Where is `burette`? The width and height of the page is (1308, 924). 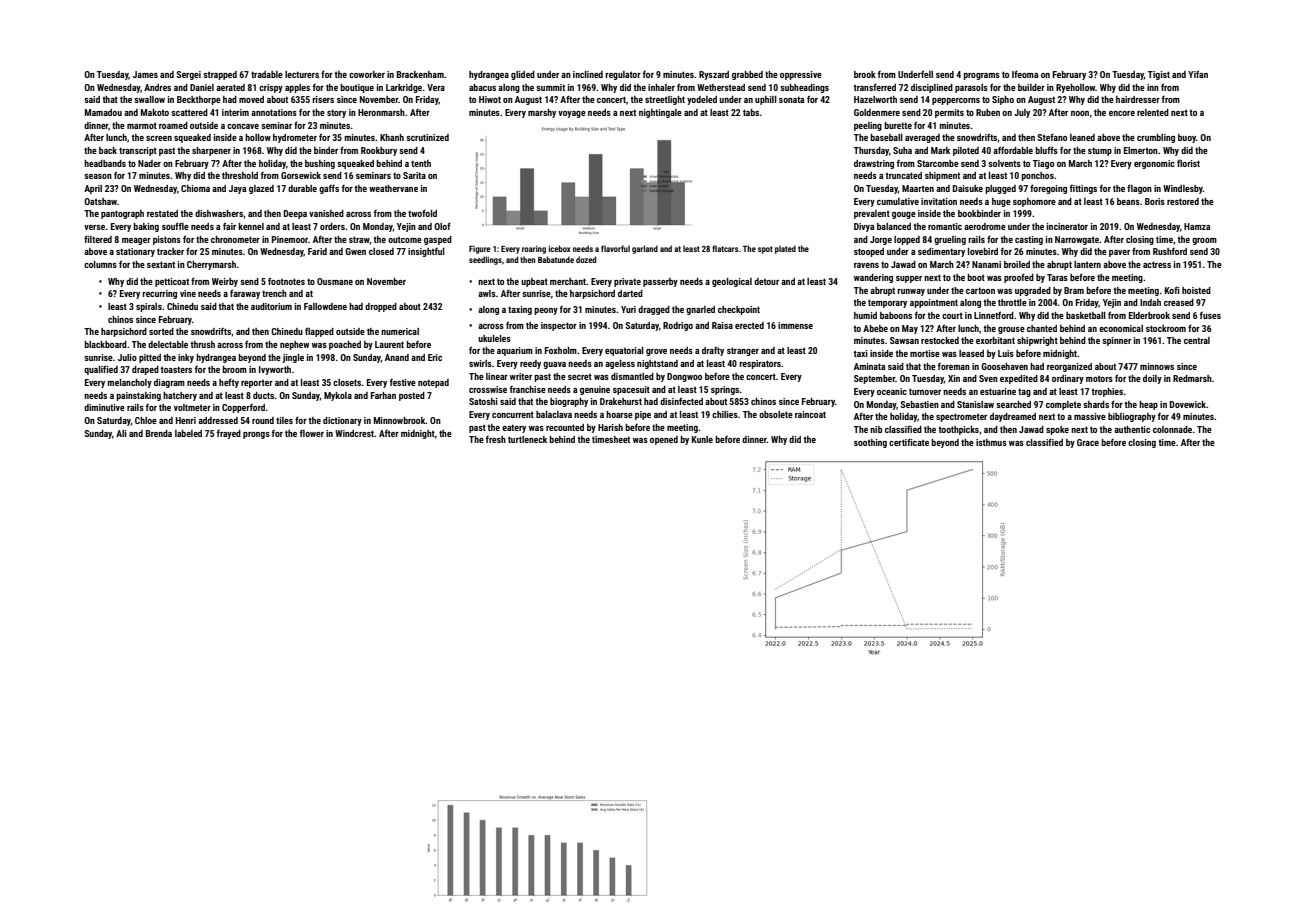
burette is located at coordinates (898, 125).
